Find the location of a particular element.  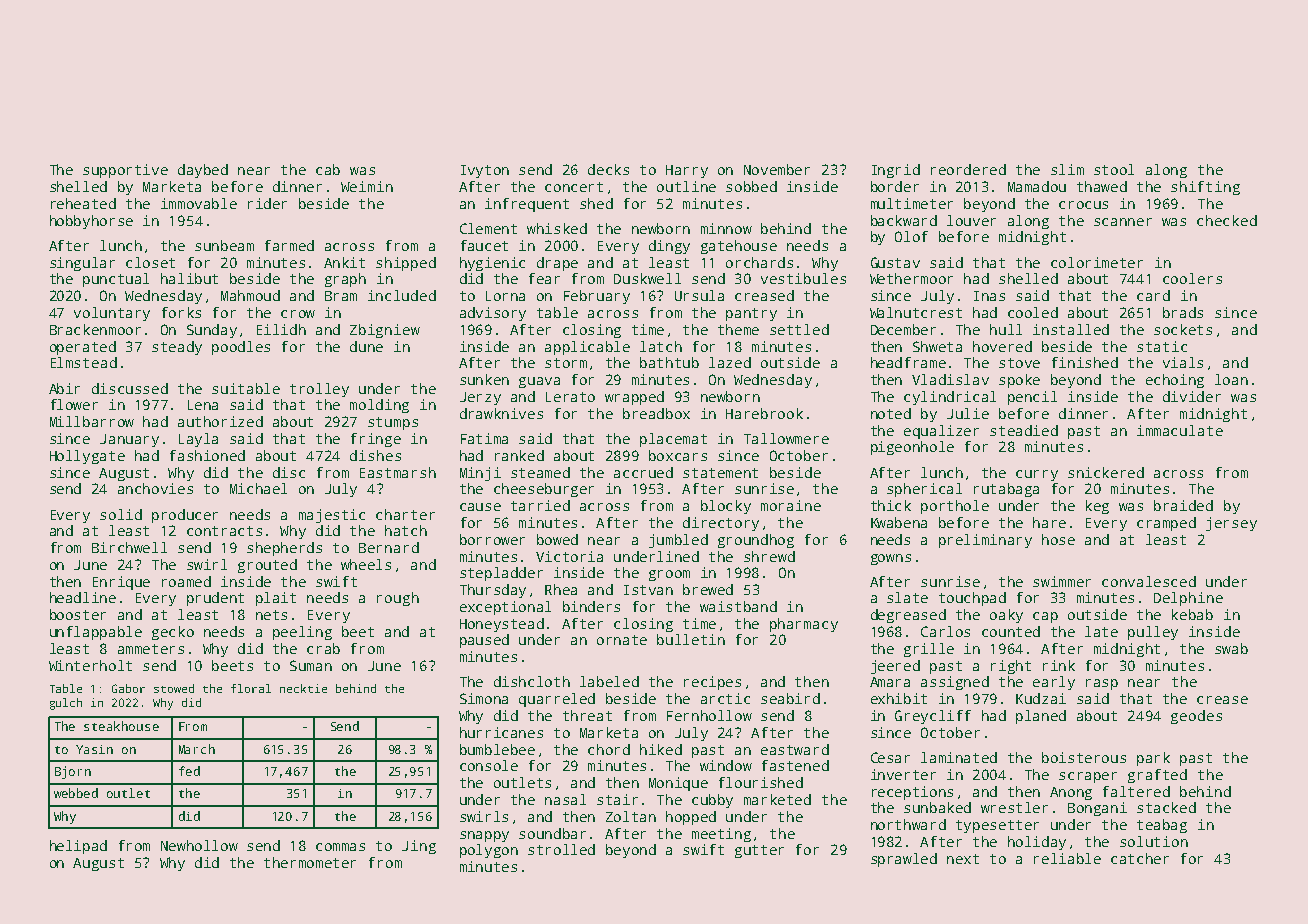

infrequent is located at coordinates (527, 205).
